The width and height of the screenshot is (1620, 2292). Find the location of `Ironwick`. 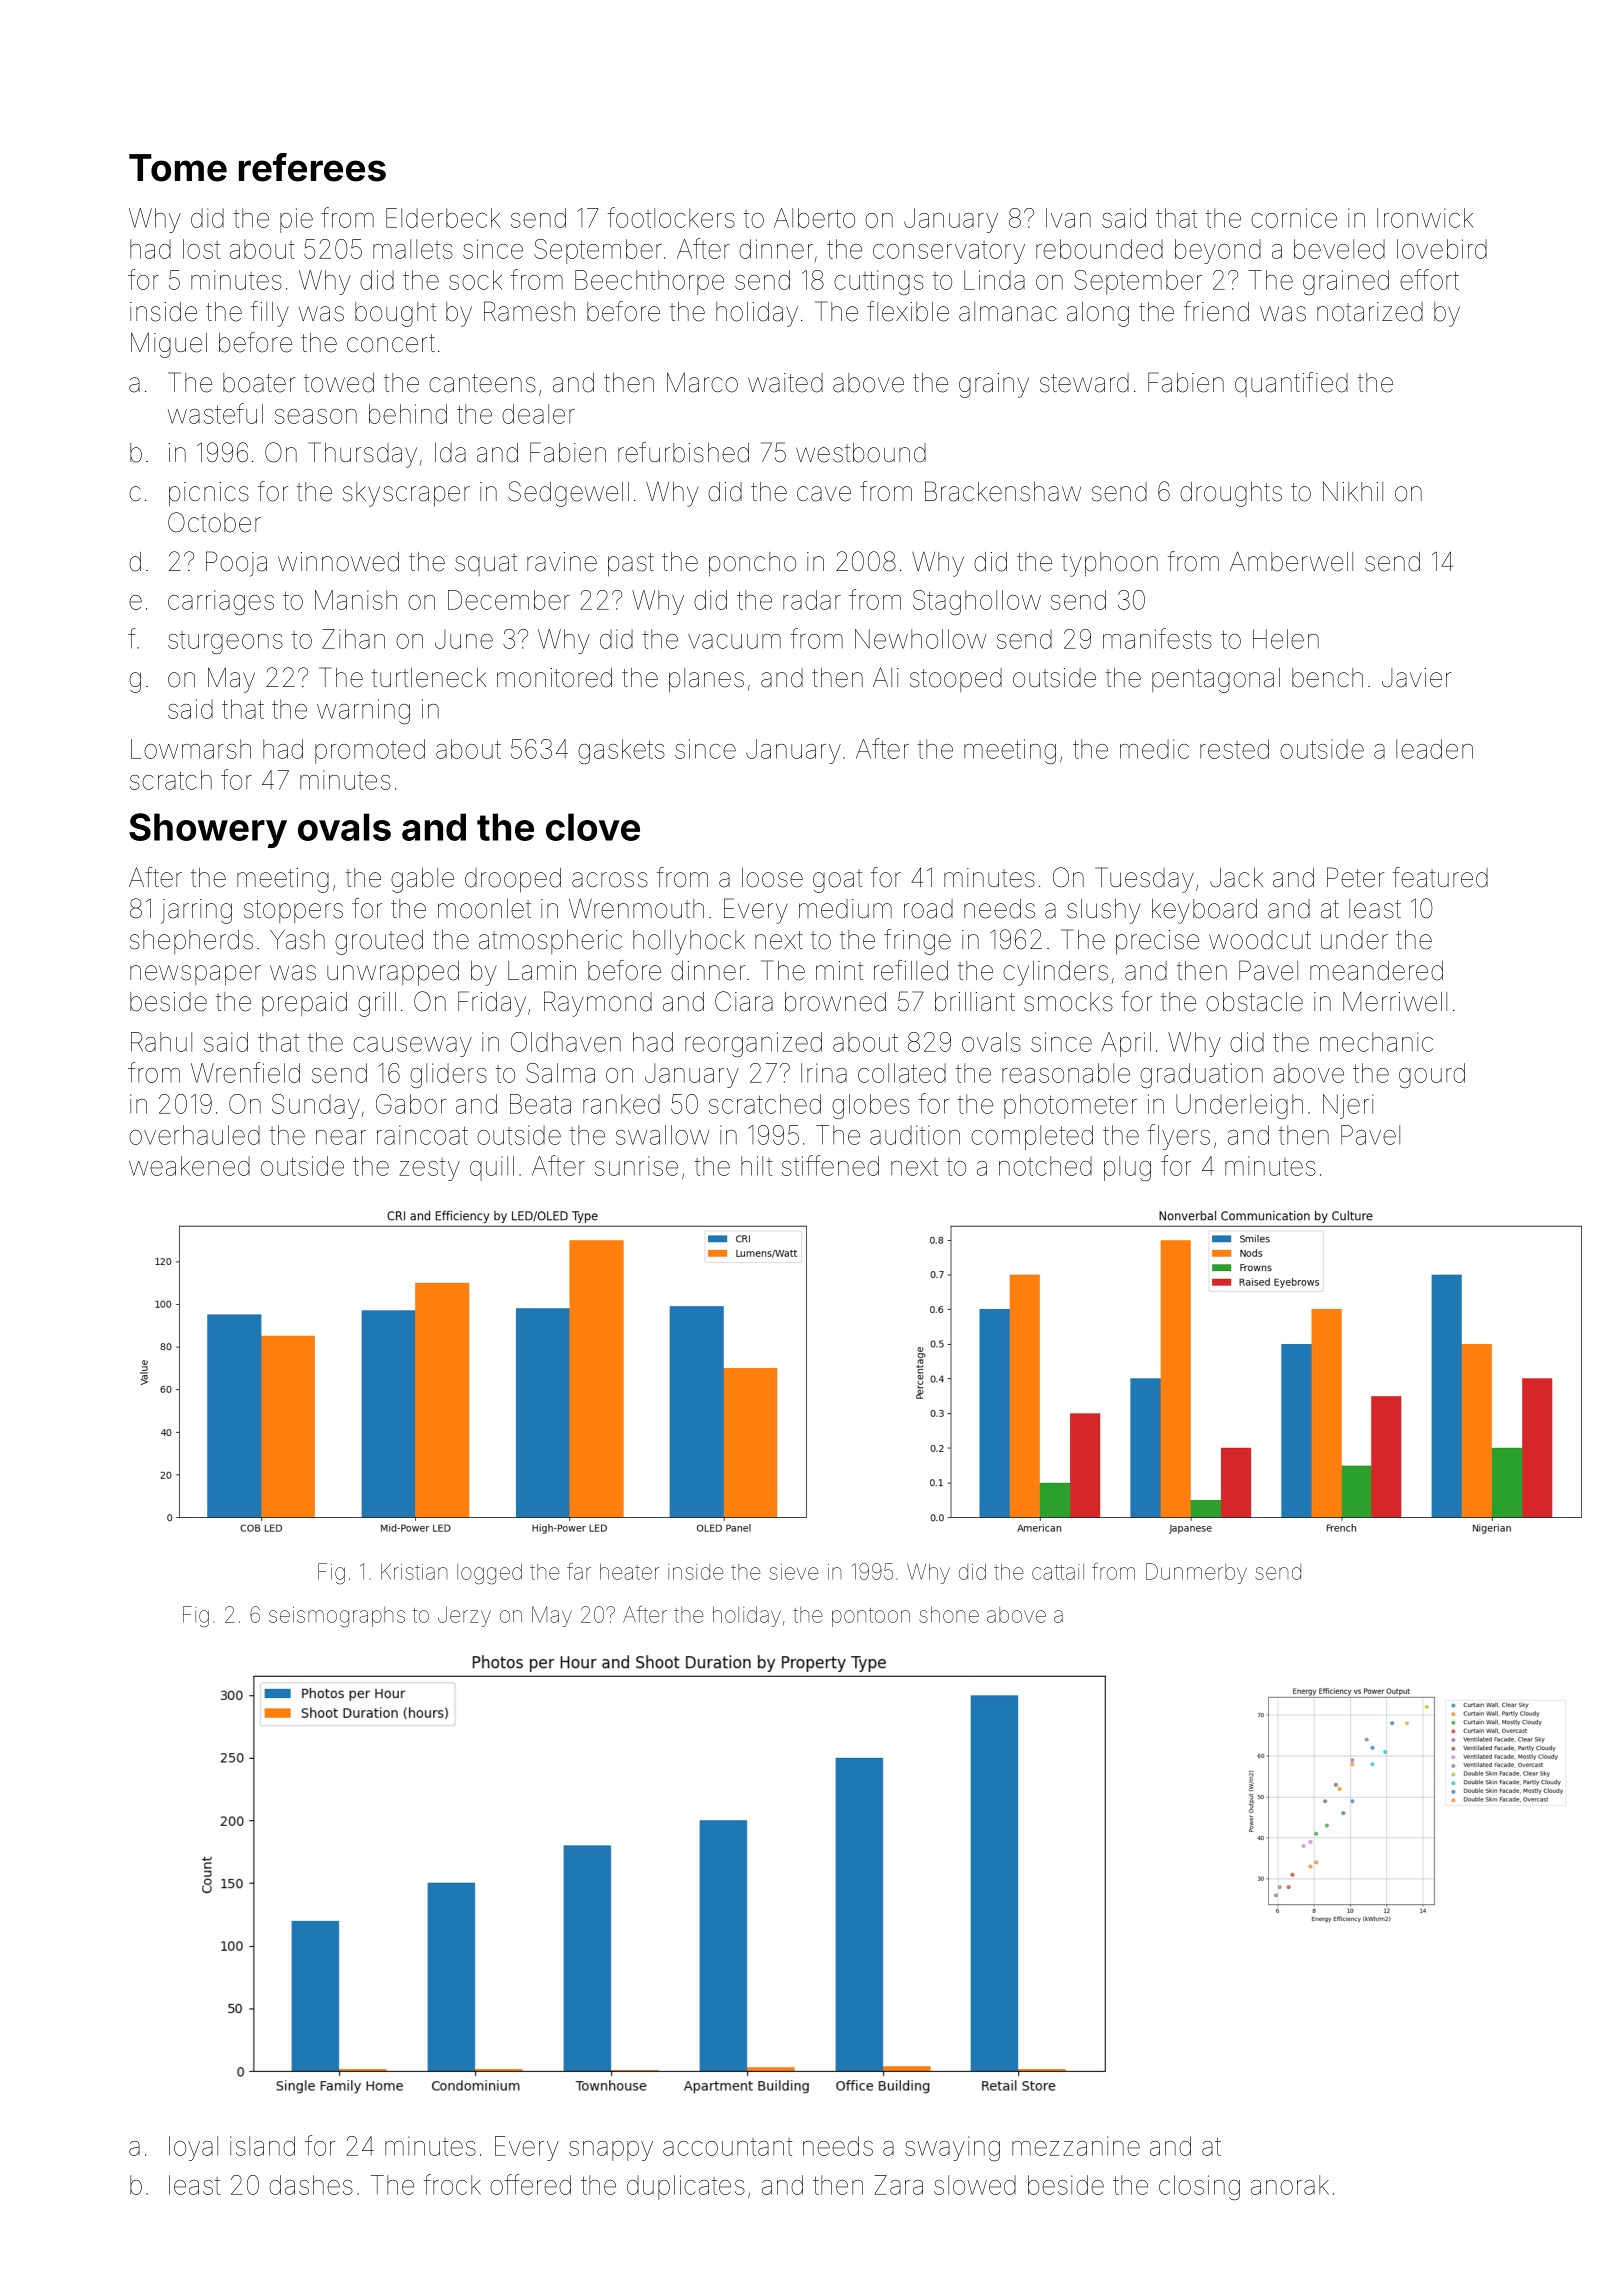

Ironwick is located at coordinates (1425, 218).
